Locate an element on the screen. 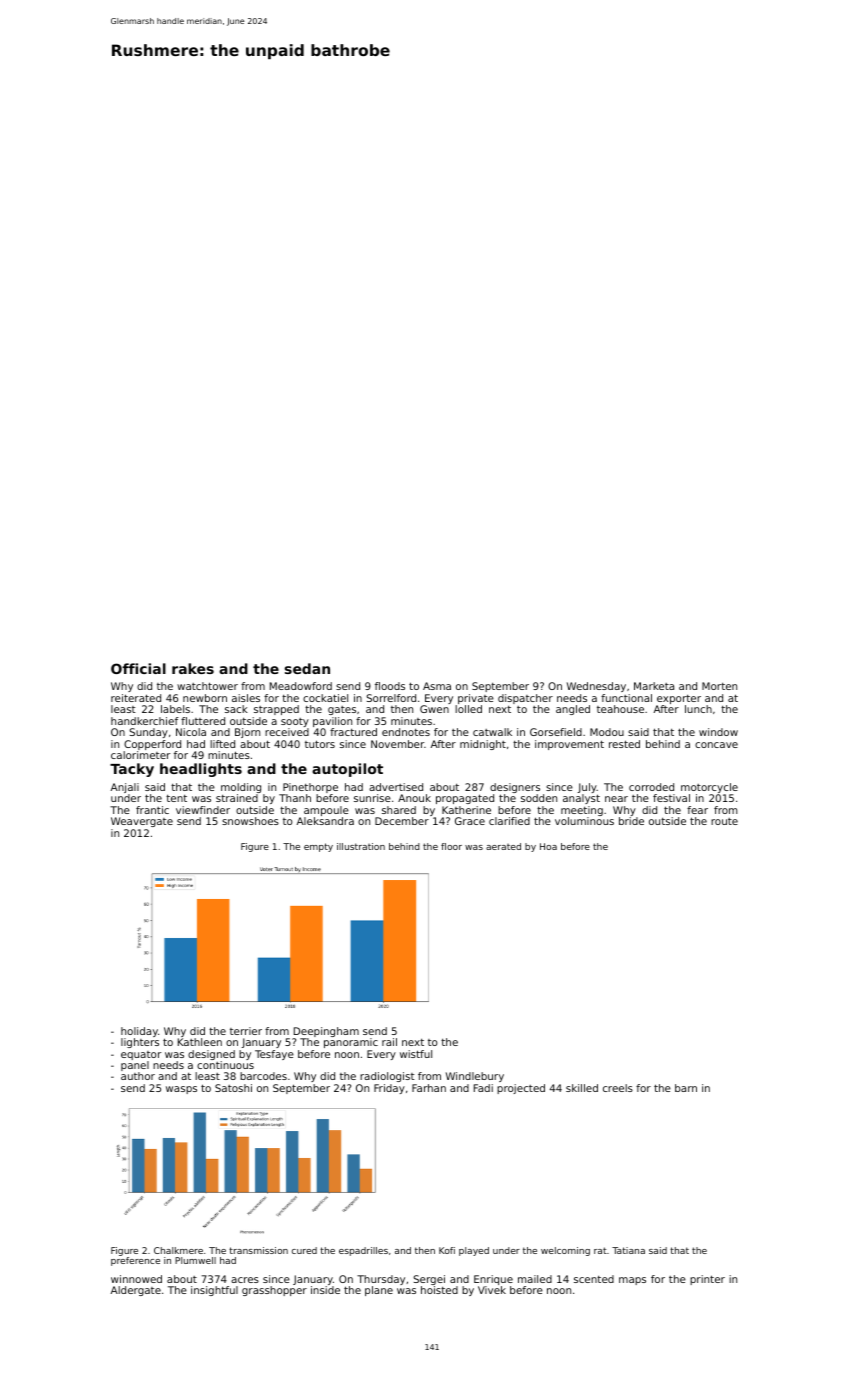 This screenshot has width=849, height=1400. transmission is located at coordinates (258, 1250).
